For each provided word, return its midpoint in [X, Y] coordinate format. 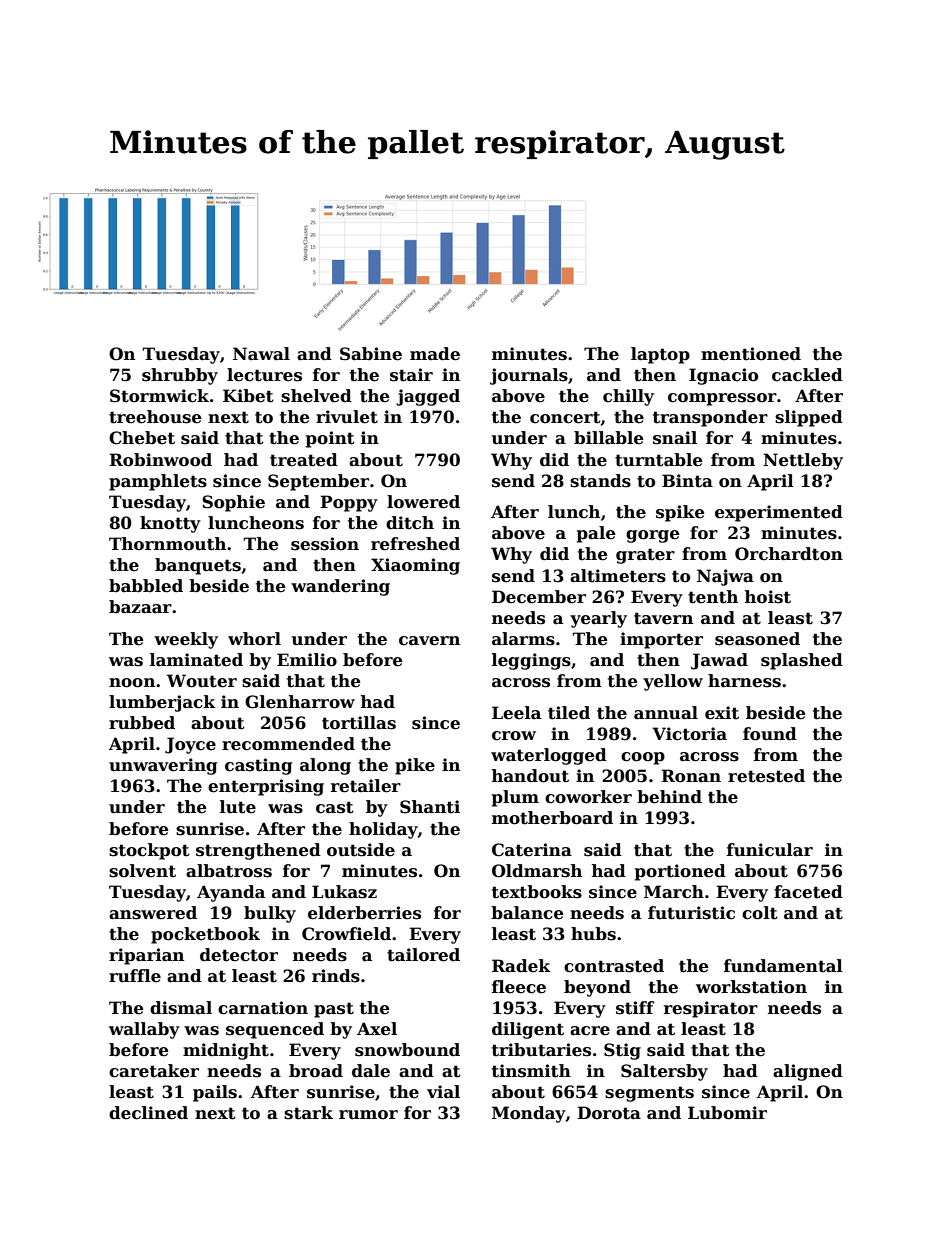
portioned [680, 872]
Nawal [261, 354]
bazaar [140, 607]
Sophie [233, 503]
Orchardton [789, 554]
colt [760, 913]
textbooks [537, 892]
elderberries [364, 913]
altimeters [618, 576]
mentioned [751, 354]
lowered [423, 502]
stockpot [149, 851]
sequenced [275, 1030]
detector [239, 955]
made [435, 354]
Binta [687, 481]
